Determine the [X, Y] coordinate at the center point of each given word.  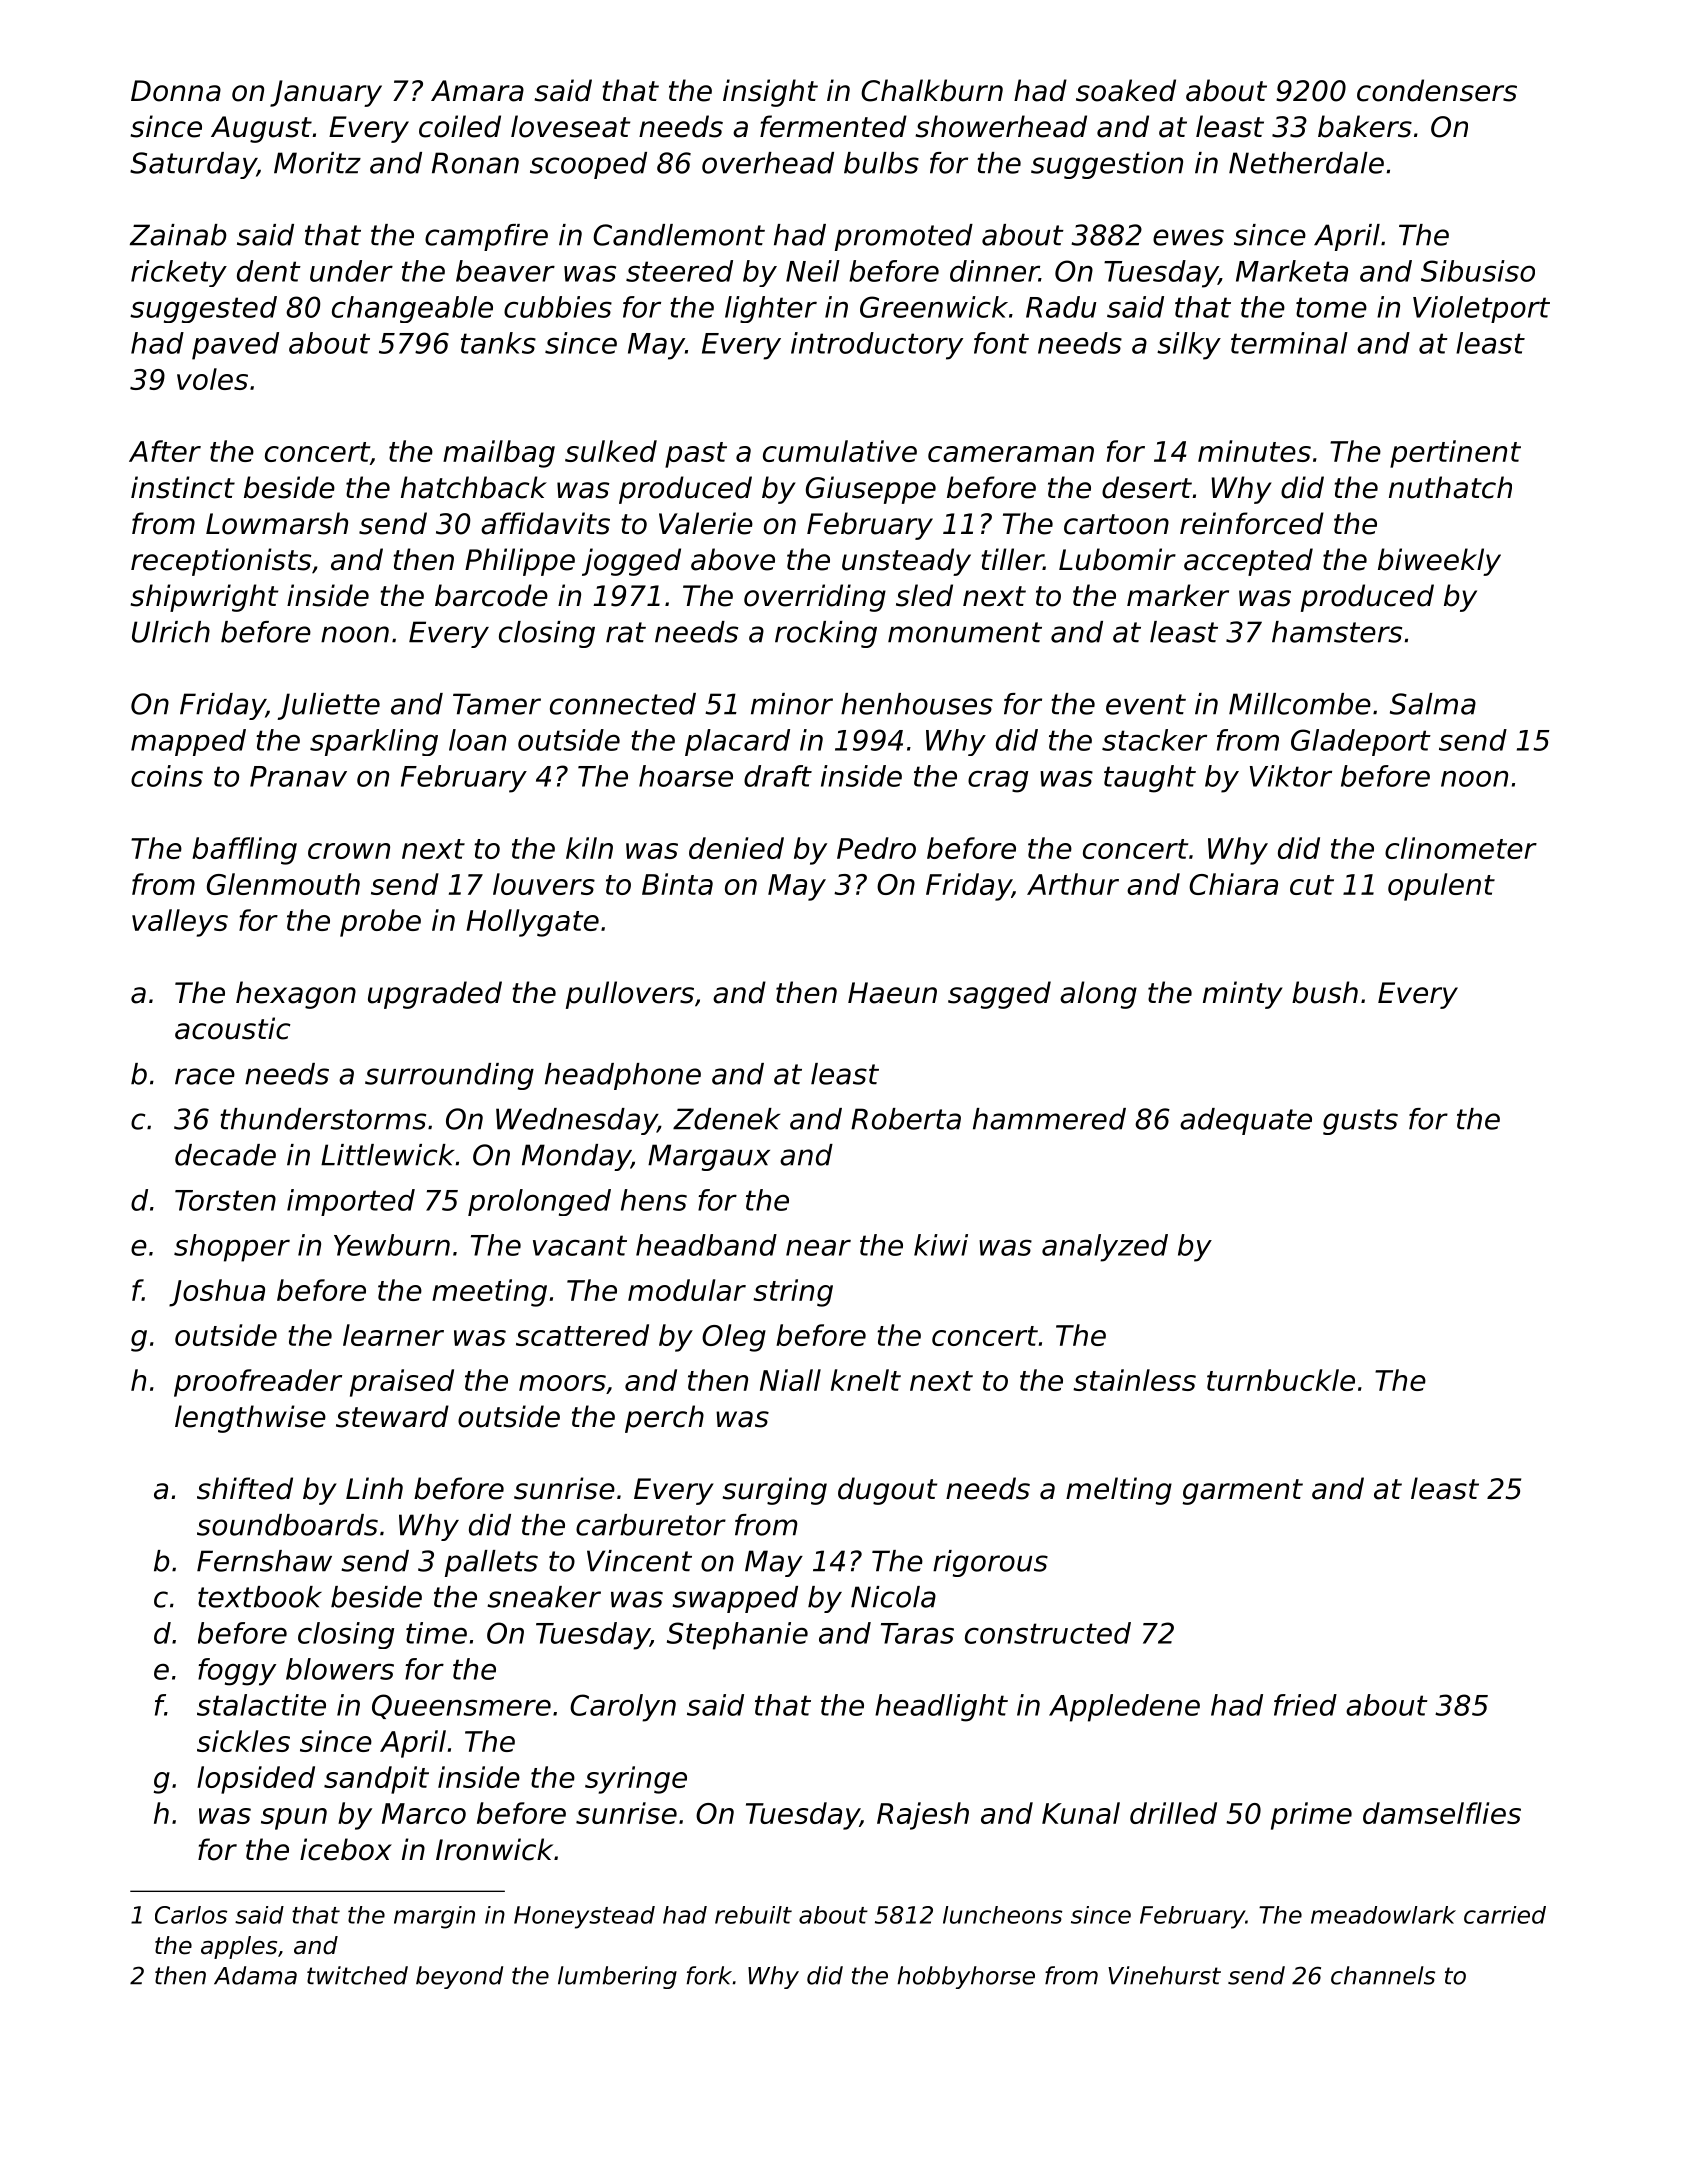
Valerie [706, 523]
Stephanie [737, 1636]
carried [1505, 1915]
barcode [491, 595]
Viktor [1291, 776]
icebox [346, 1849]
